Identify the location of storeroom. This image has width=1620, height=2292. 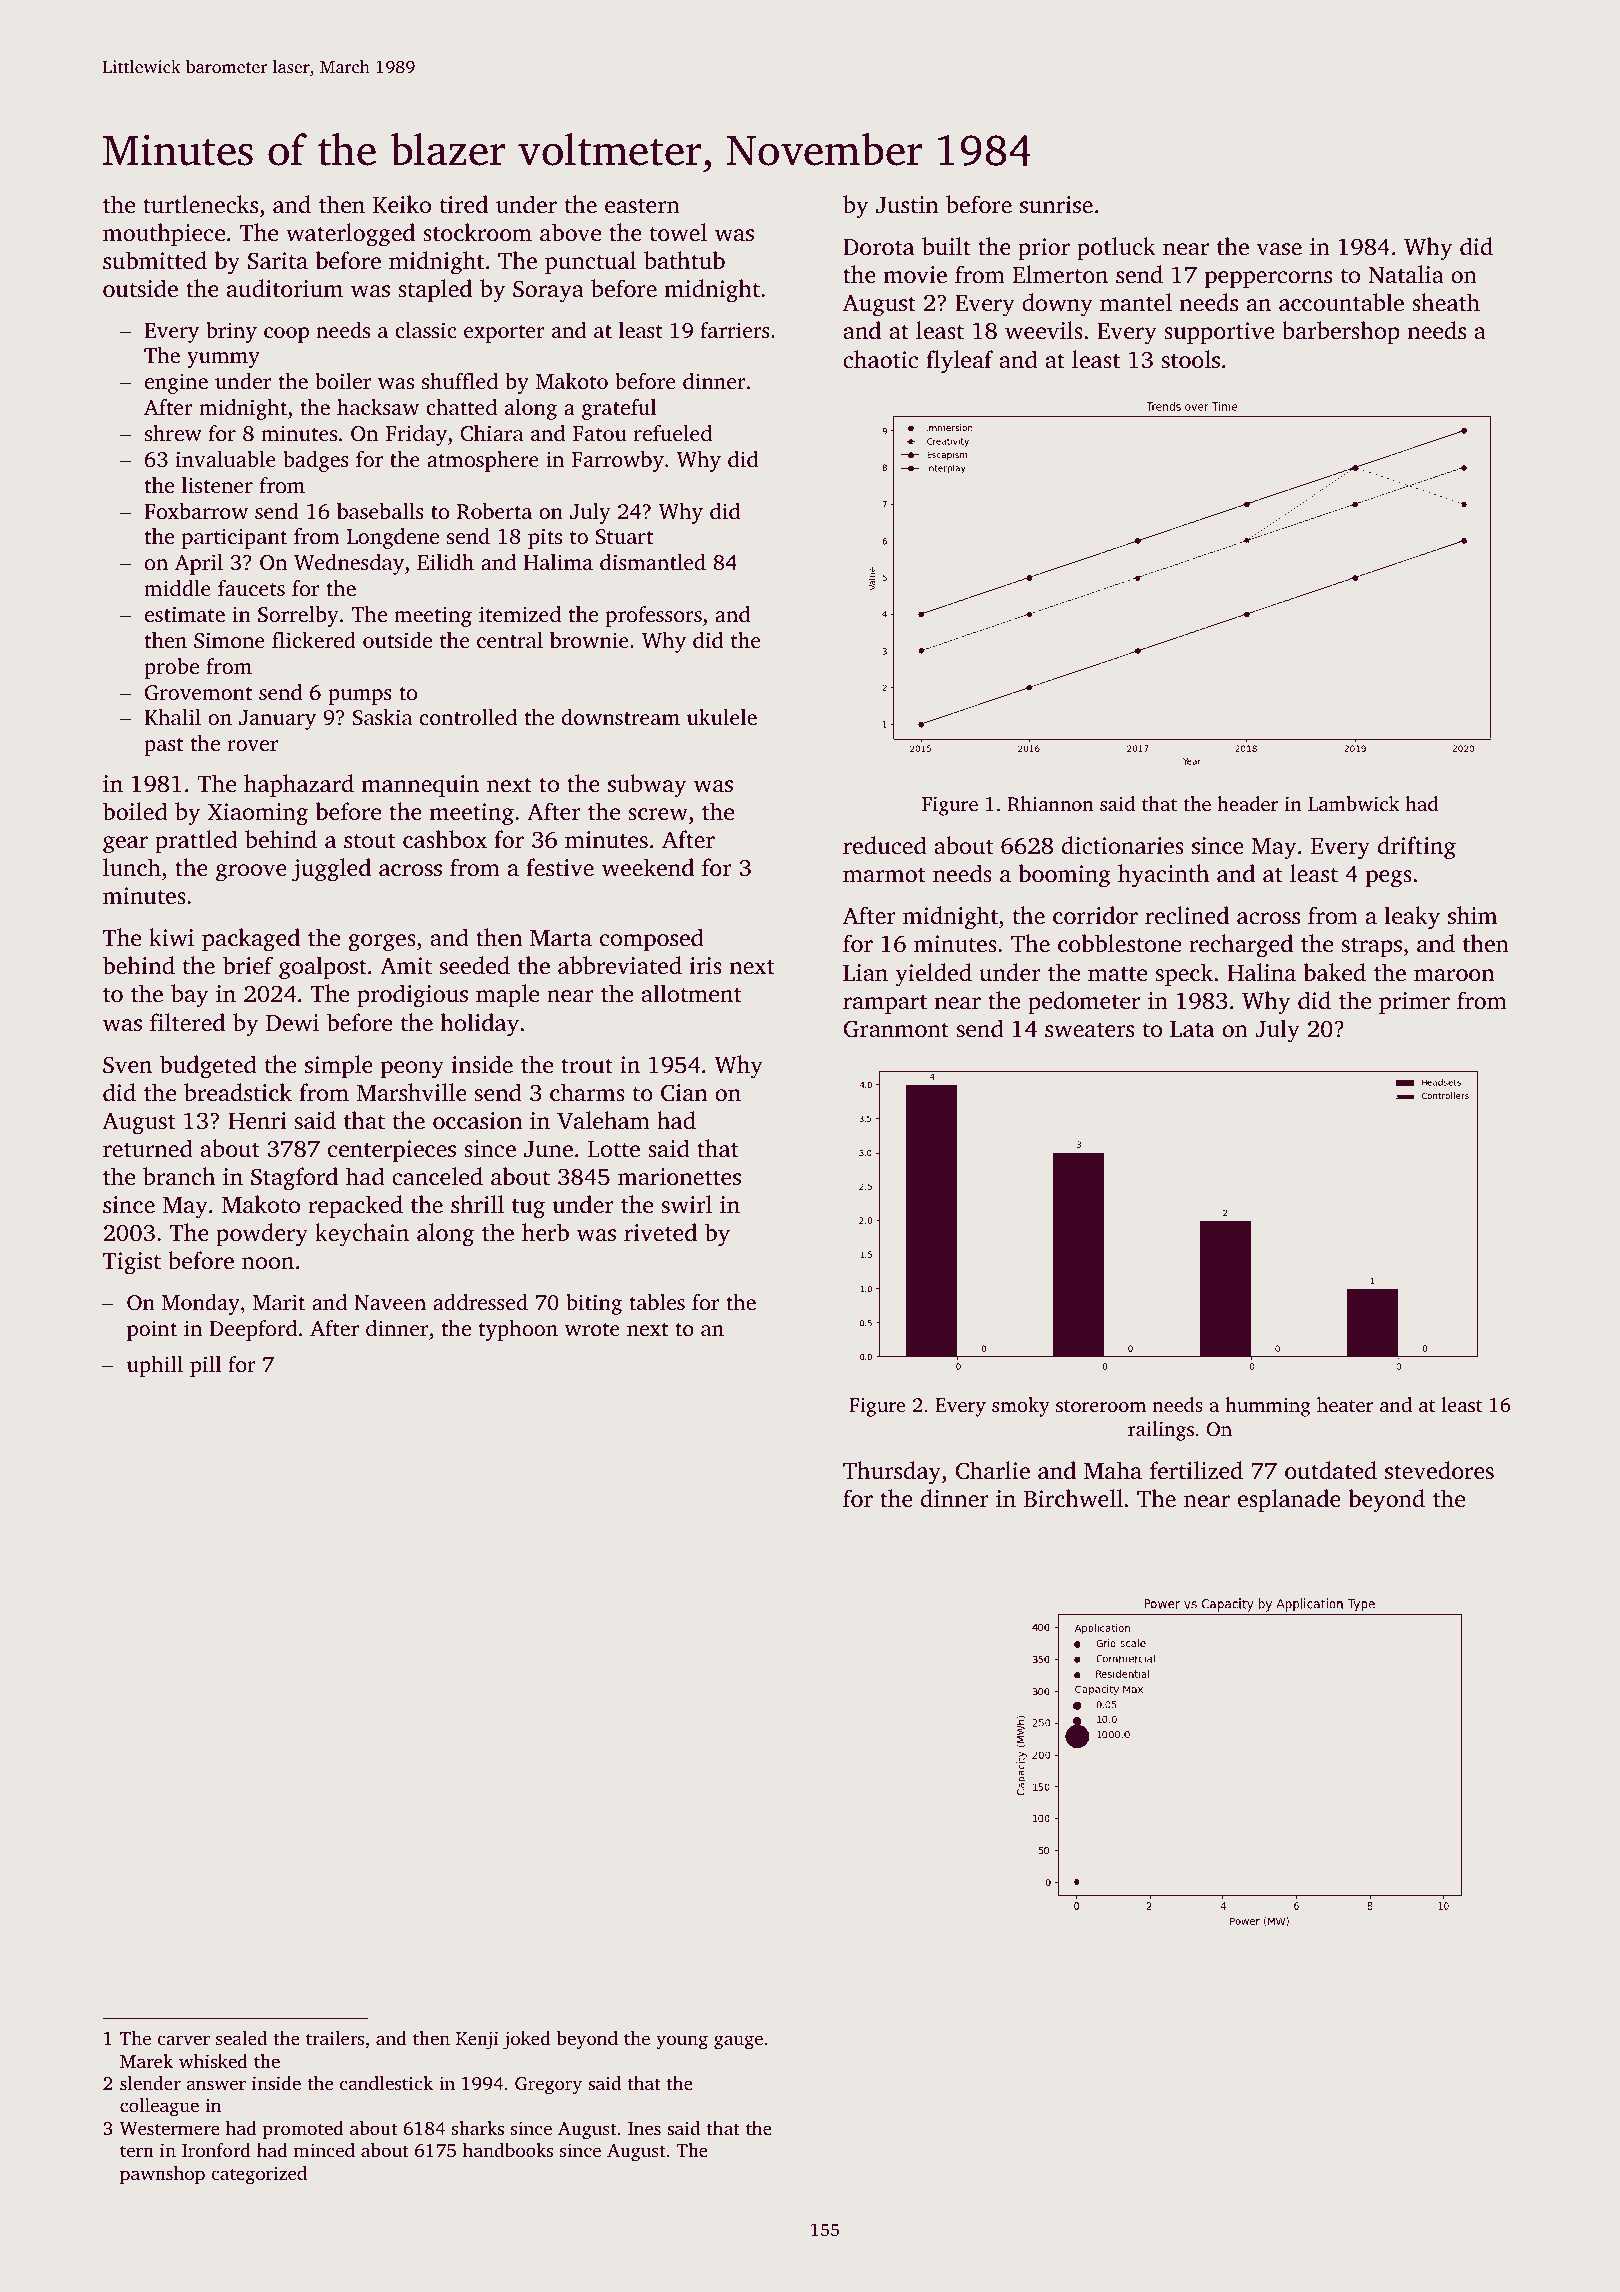
(1101, 1406).
